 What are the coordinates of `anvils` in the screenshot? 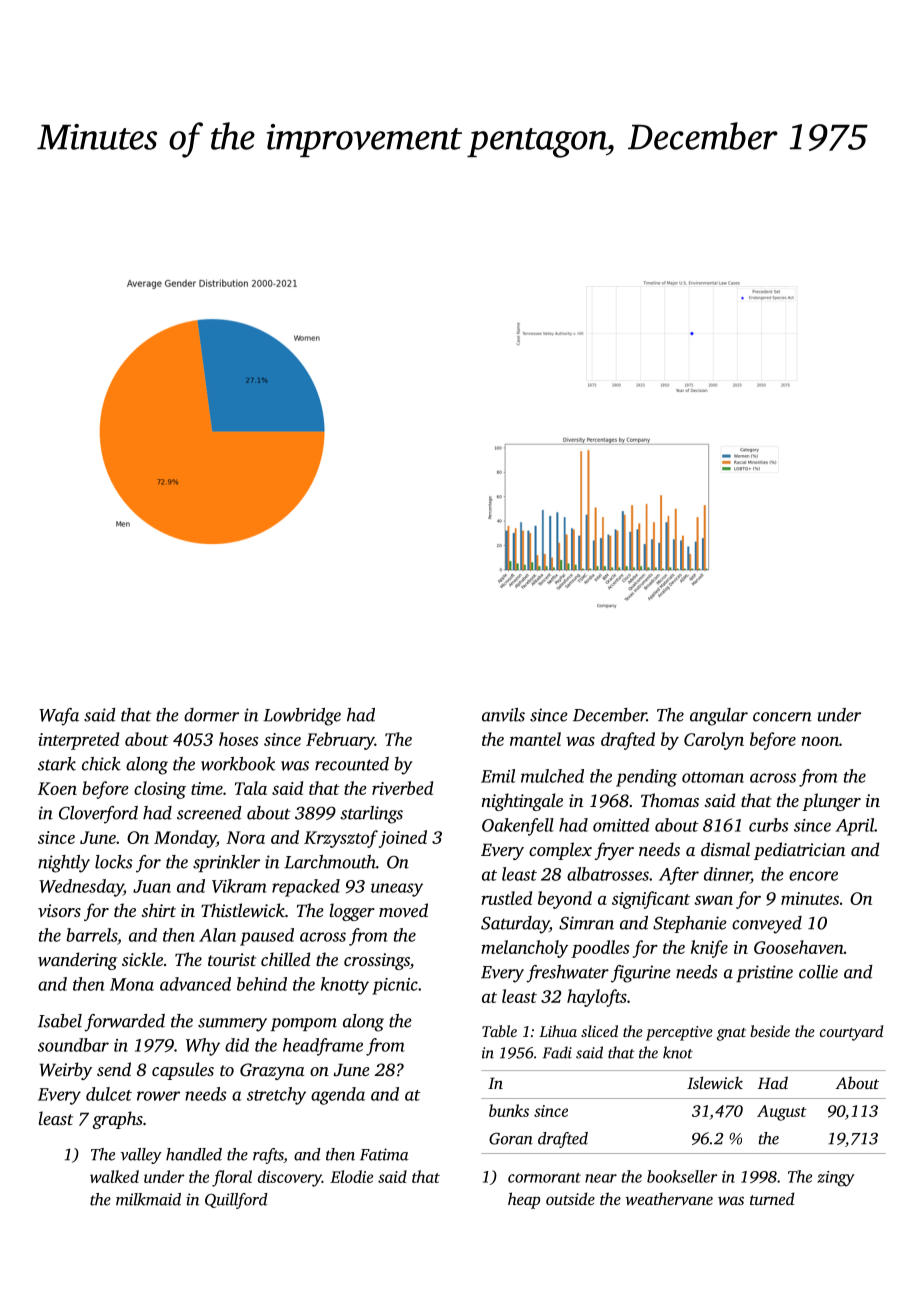 It's located at (503, 715).
